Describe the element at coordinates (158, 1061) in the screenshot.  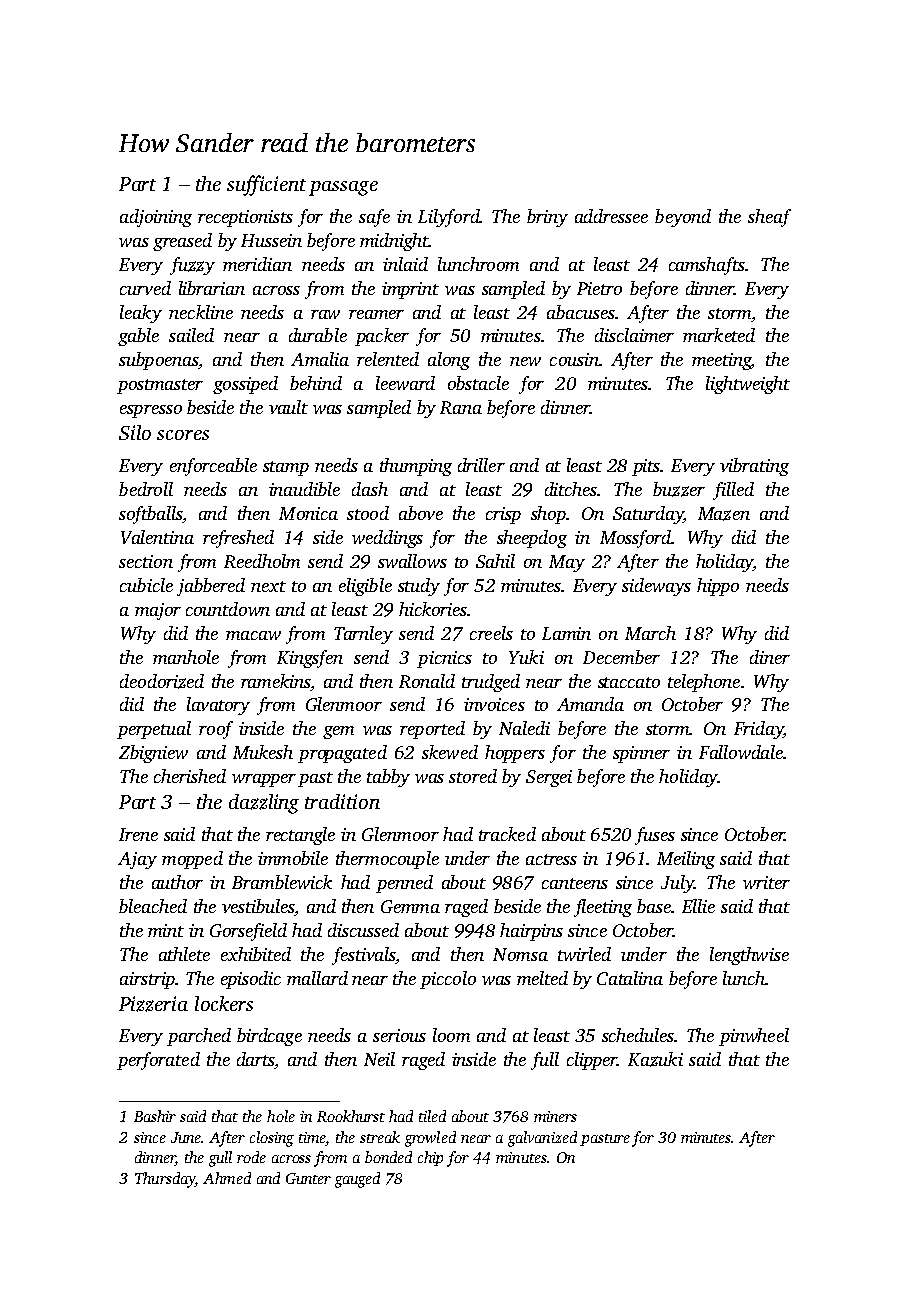
I see `perforated` at that location.
